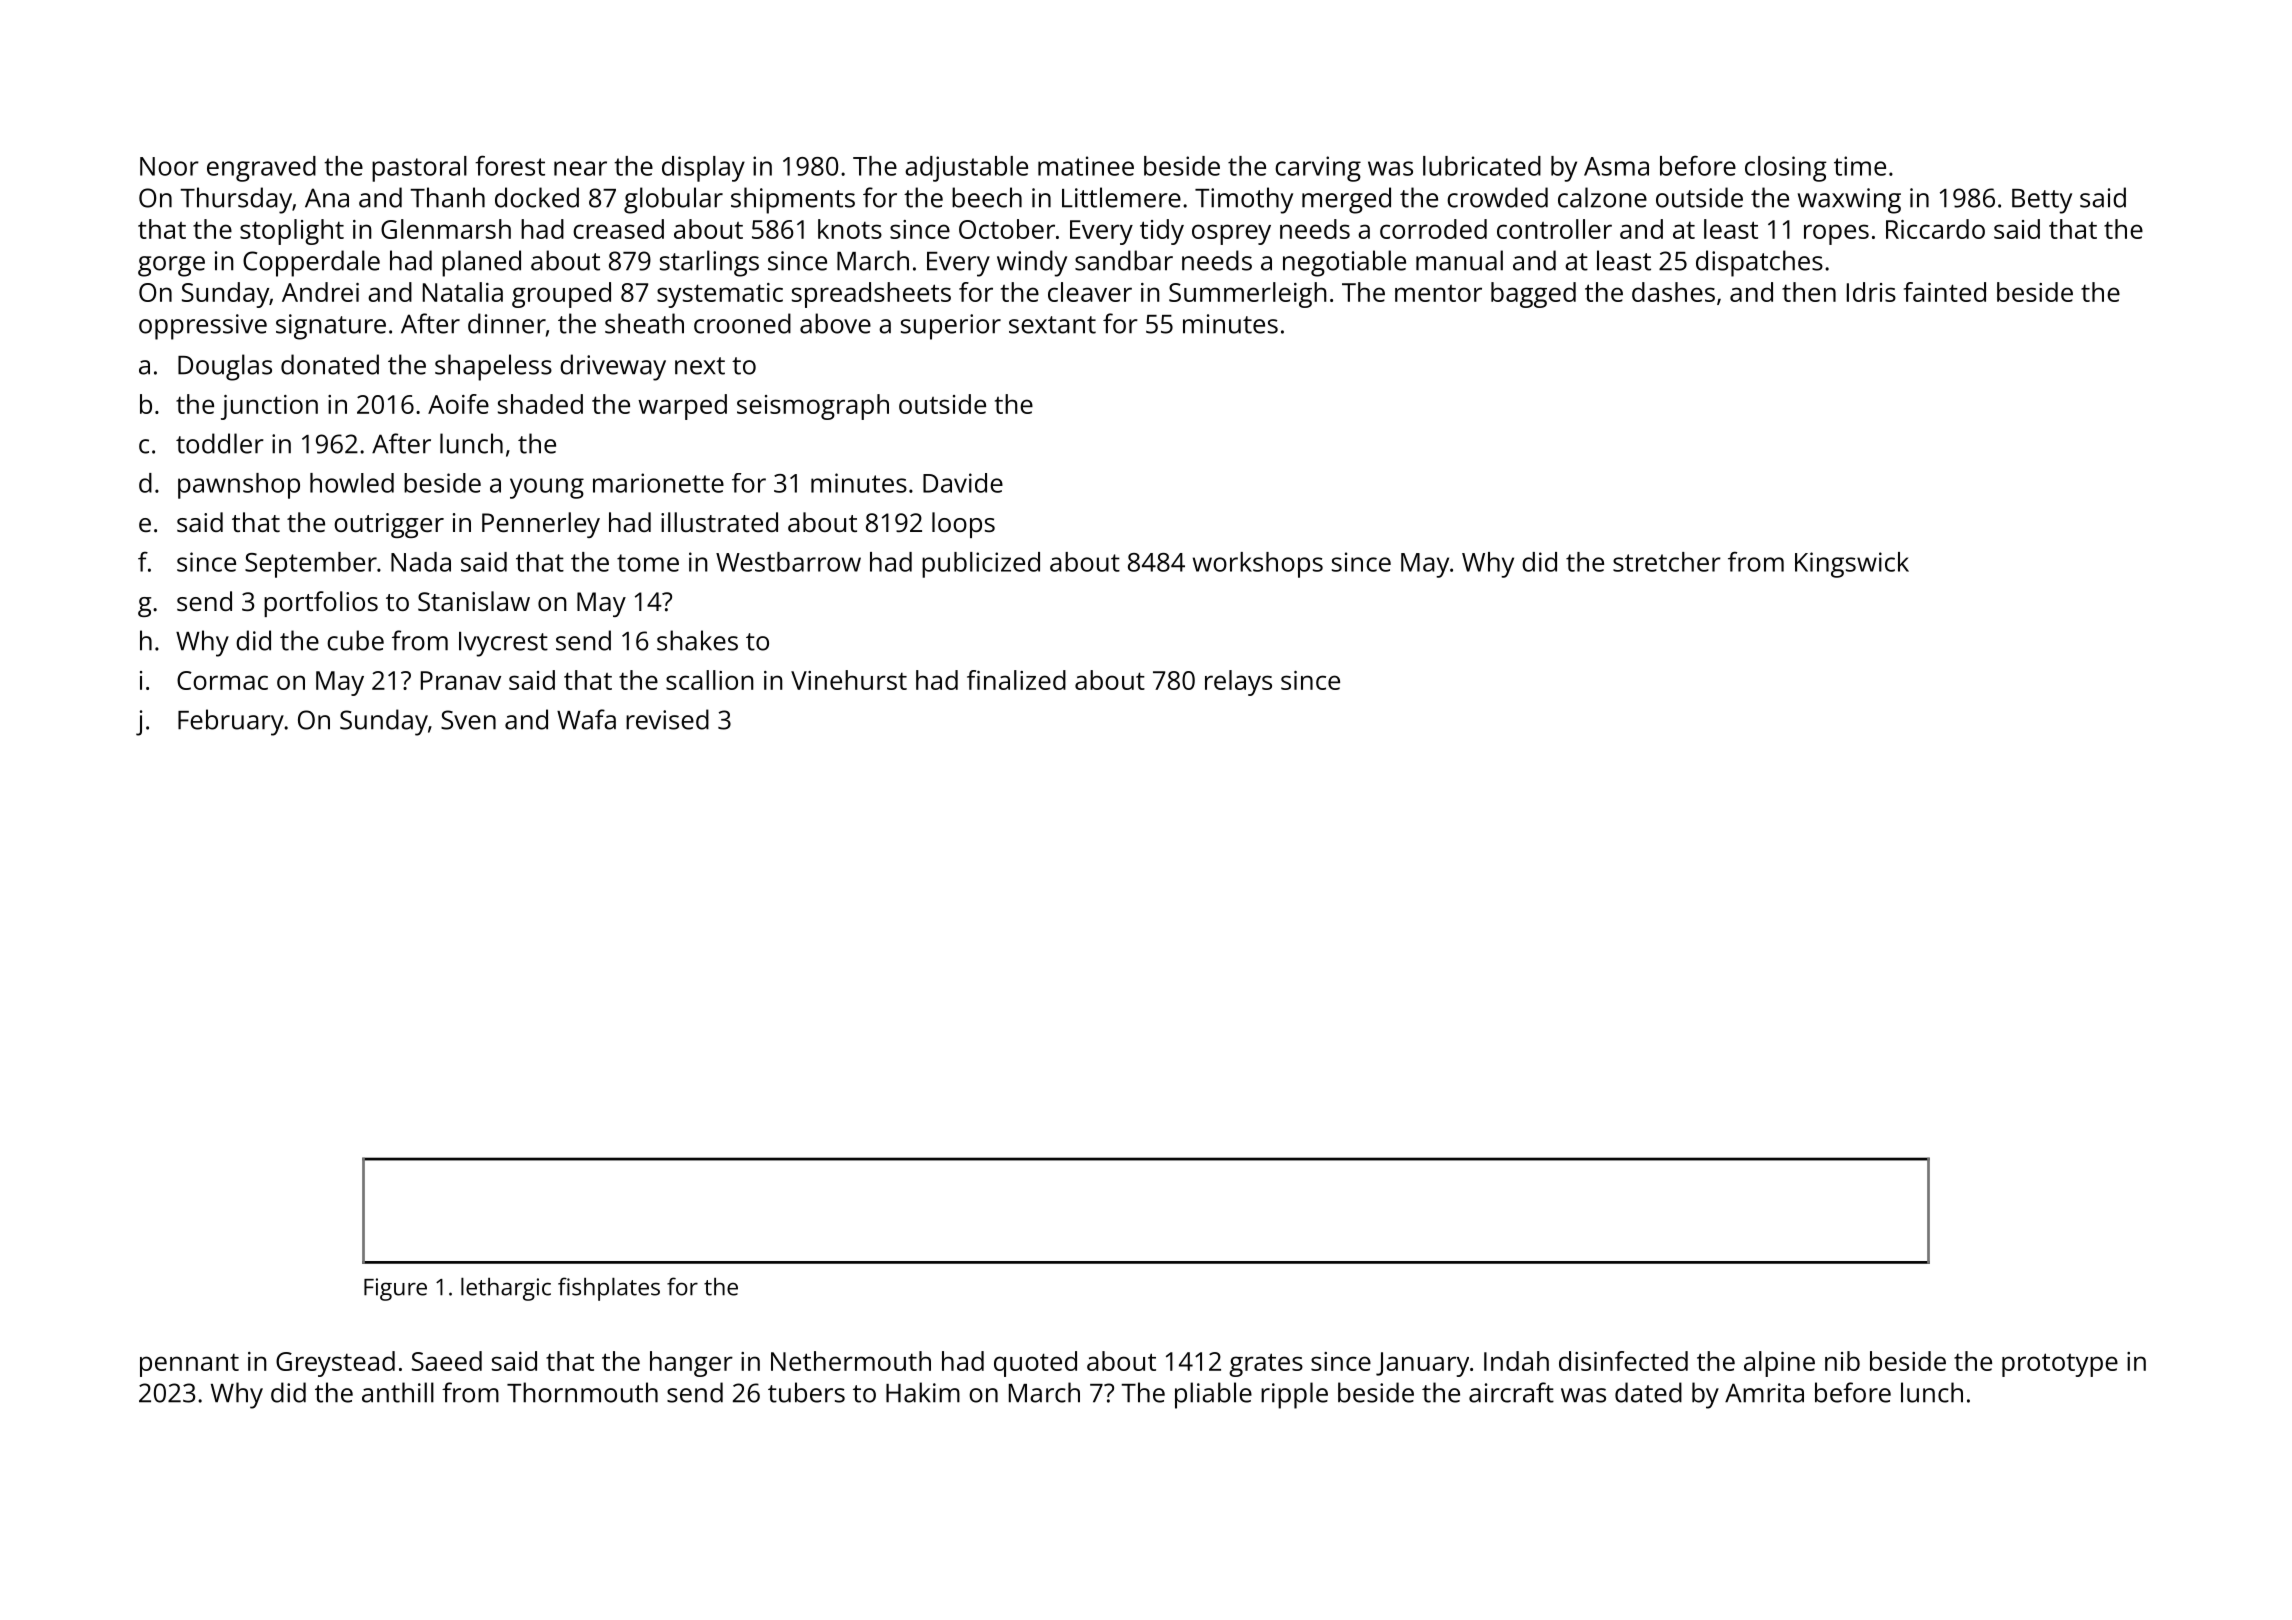 The image size is (2292, 1620). Describe the element at coordinates (1623, 1361) in the screenshot. I see `disinfected` at that location.
